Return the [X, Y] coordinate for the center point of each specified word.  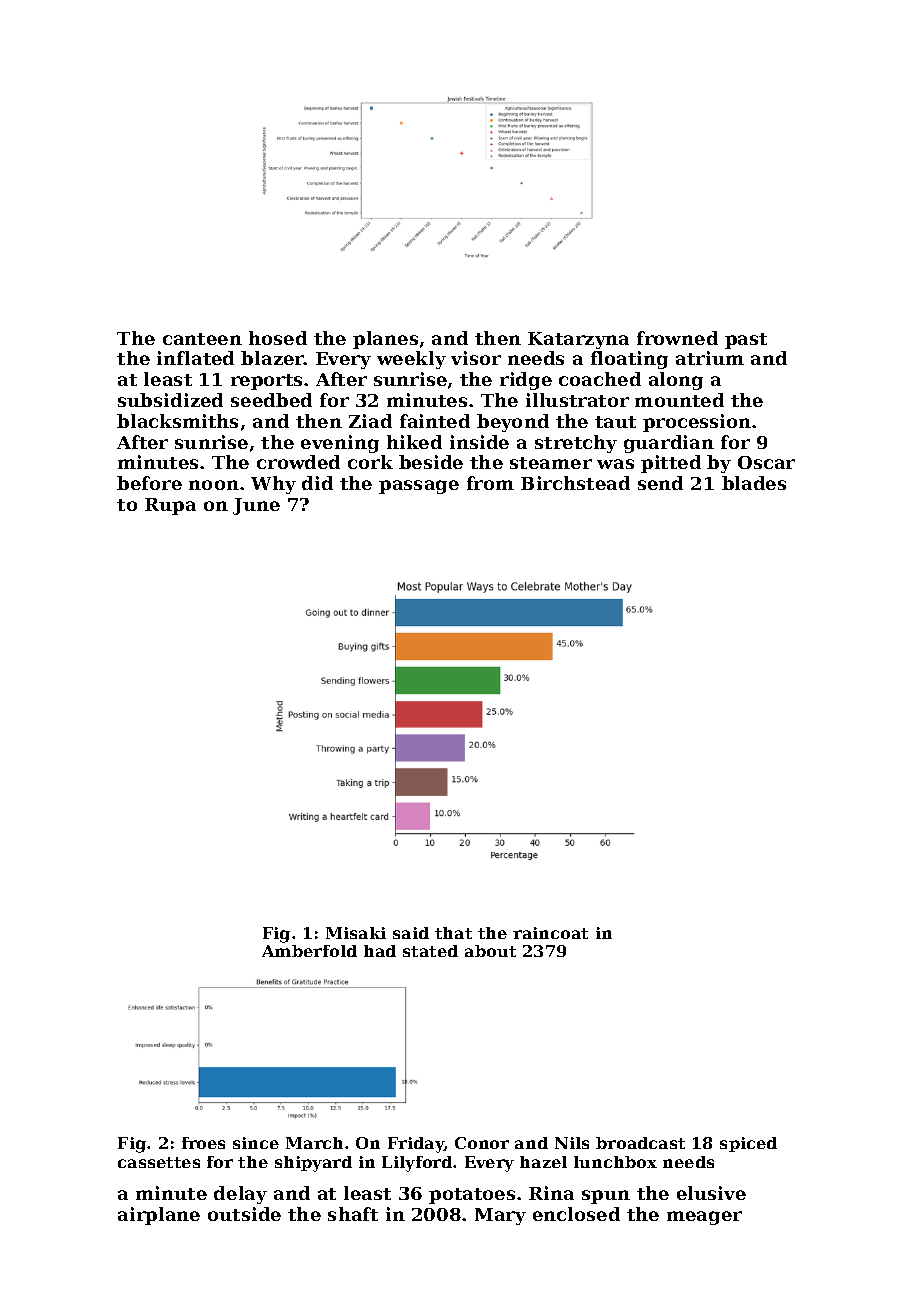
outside [244, 1214]
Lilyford [417, 1164]
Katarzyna [578, 340]
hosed [278, 338]
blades [754, 483]
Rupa [170, 506]
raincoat [550, 933]
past [746, 341]
